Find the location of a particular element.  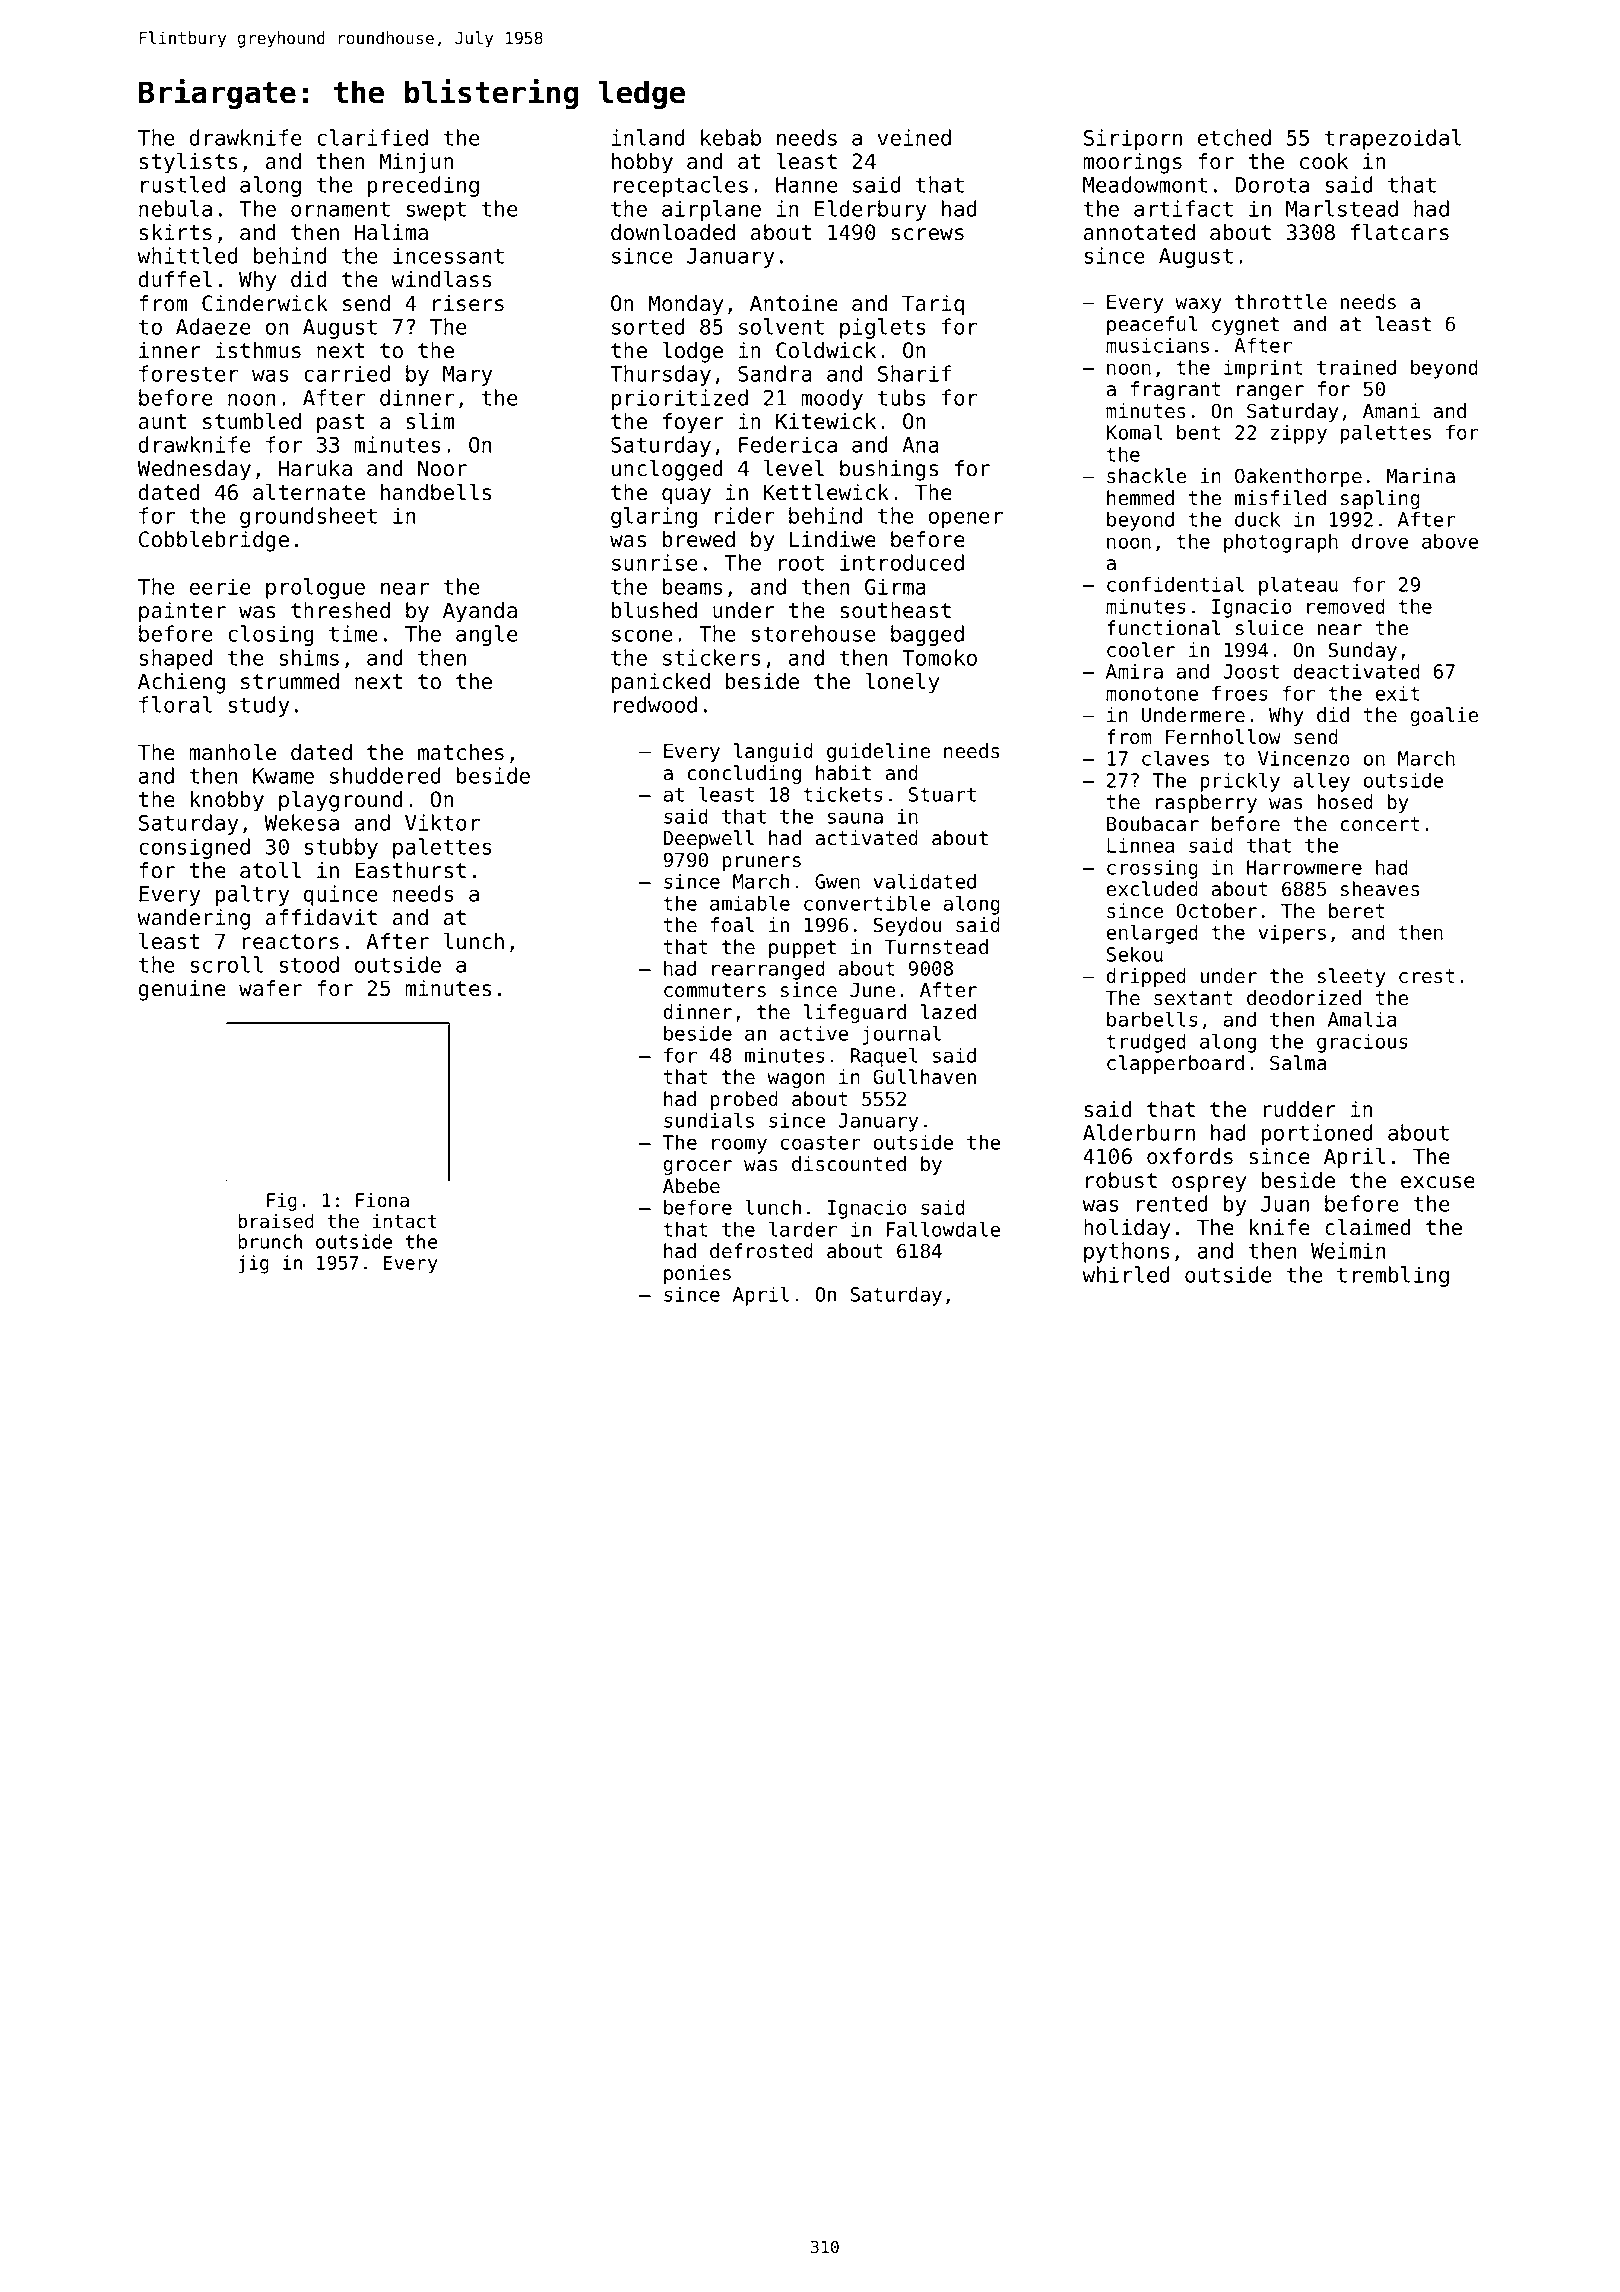

etched is located at coordinates (1234, 137).
